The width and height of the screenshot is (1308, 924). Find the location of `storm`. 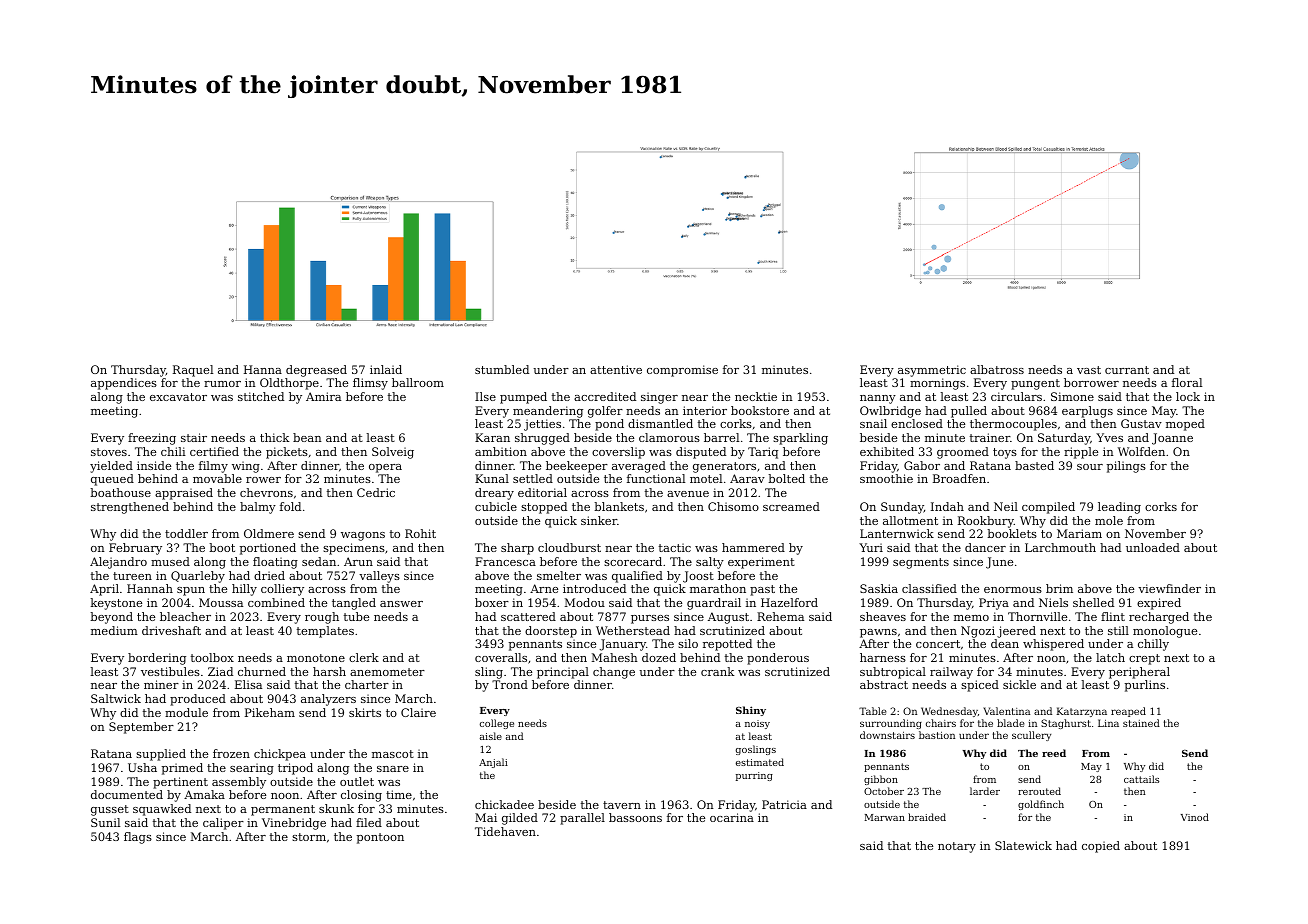

storm is located at coordinates (309, 837).
